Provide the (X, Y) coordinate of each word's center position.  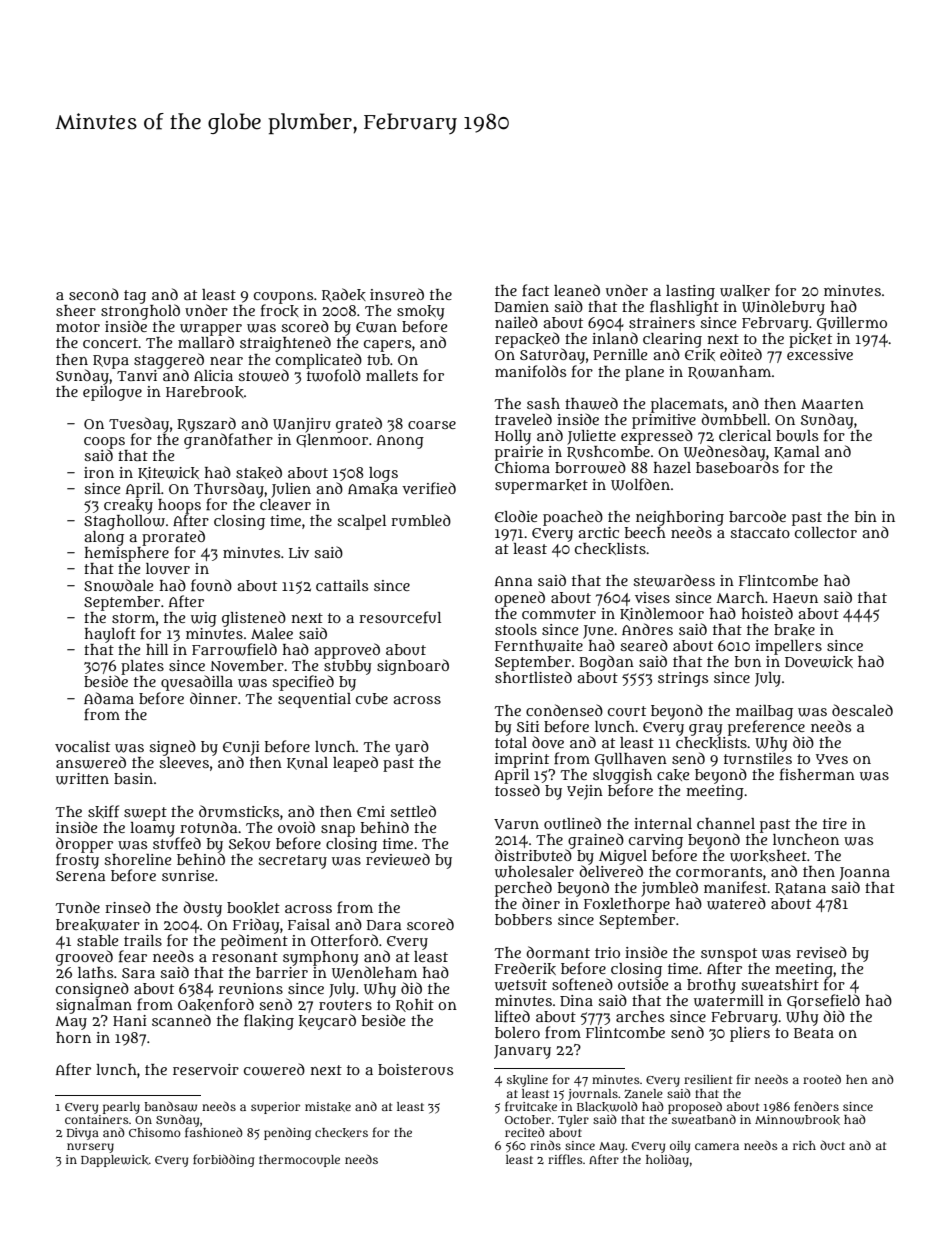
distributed (533, 855)
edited (741, 354)
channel (726, 823)
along (104, 538)
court (627, 711)
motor (78, 327)
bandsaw (170, 1106)
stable (97, 940)
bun (748, 661)
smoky (421, 312)
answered (91, 762)
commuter (559, 614)
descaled (862, 710)
